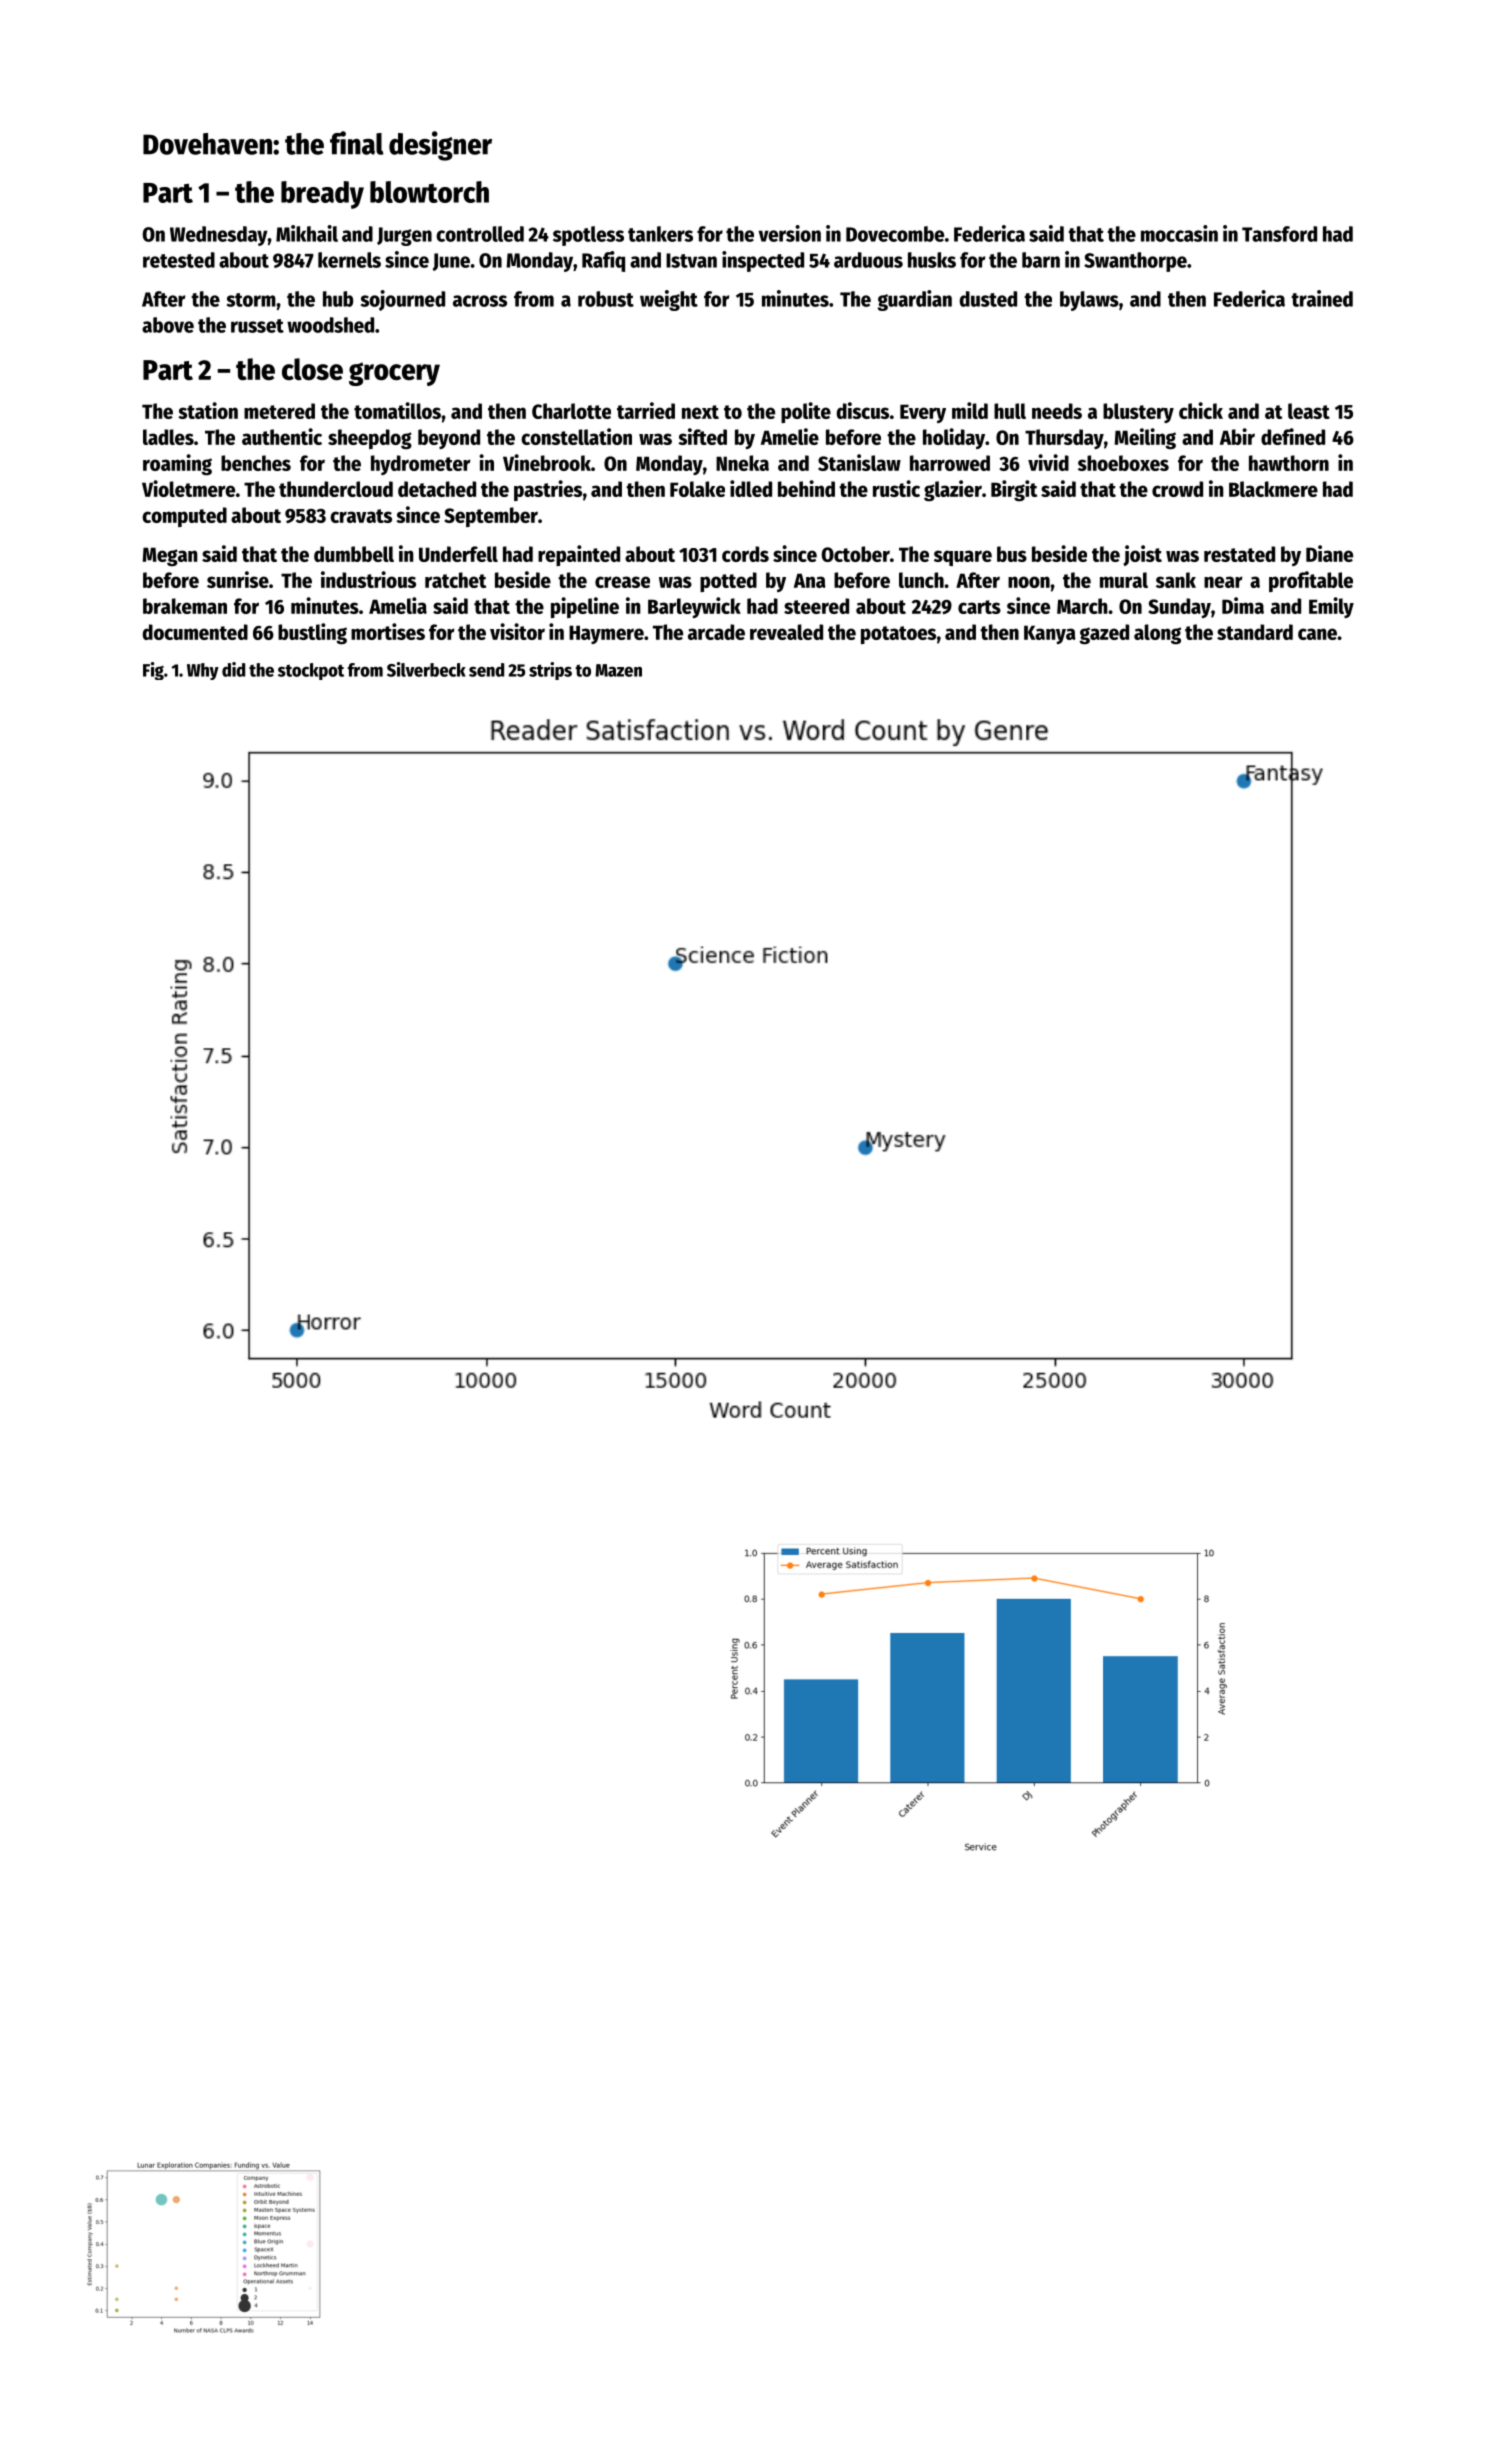 The height and width of the screenshot is (2464, 1496). What do you see at coordinates (868, 260) in the screenshot?
I see `arduous` at bounding box center [868, 260].
